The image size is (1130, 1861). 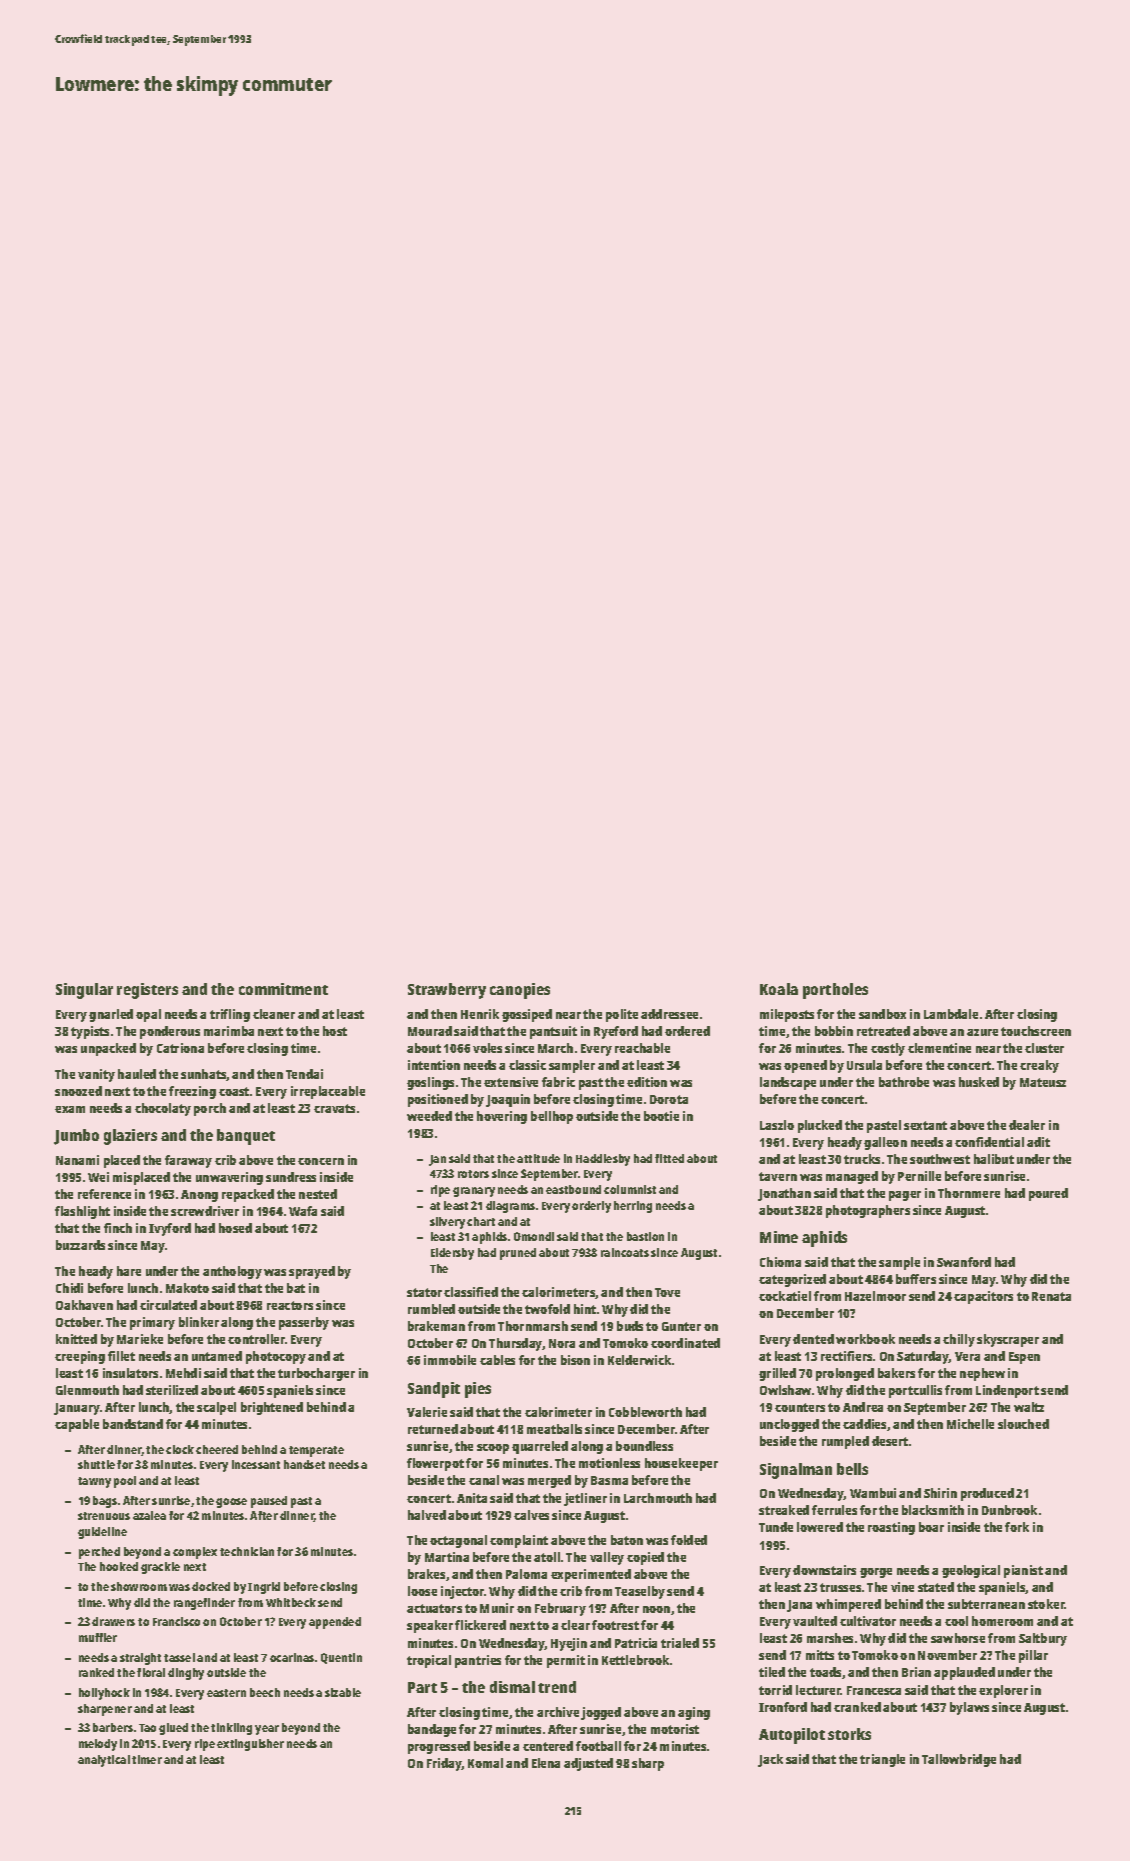 I want to click on tawny, so click(x=94, y=1482).
